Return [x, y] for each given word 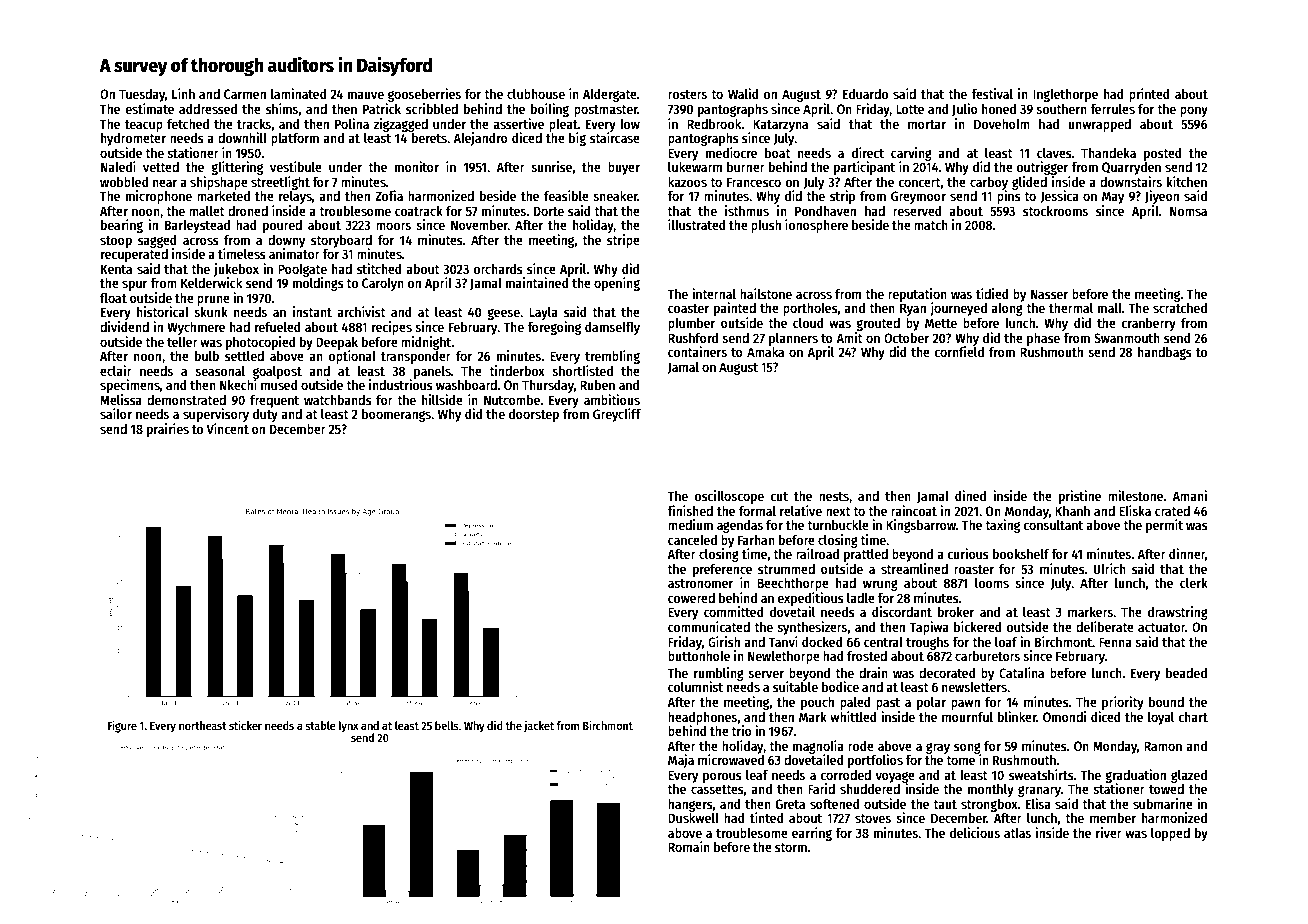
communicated [709, 626]
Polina [352, 123]
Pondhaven [825, 211]
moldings [318, 284]
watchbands [338, 400]
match [931, 225]
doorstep [534, 415]
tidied [992, 293]
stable [320, 725]
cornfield [959, 351]
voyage [895, 777]
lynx [349, 727]
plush [766, 226]
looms [992, 583]
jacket [539, 726]
